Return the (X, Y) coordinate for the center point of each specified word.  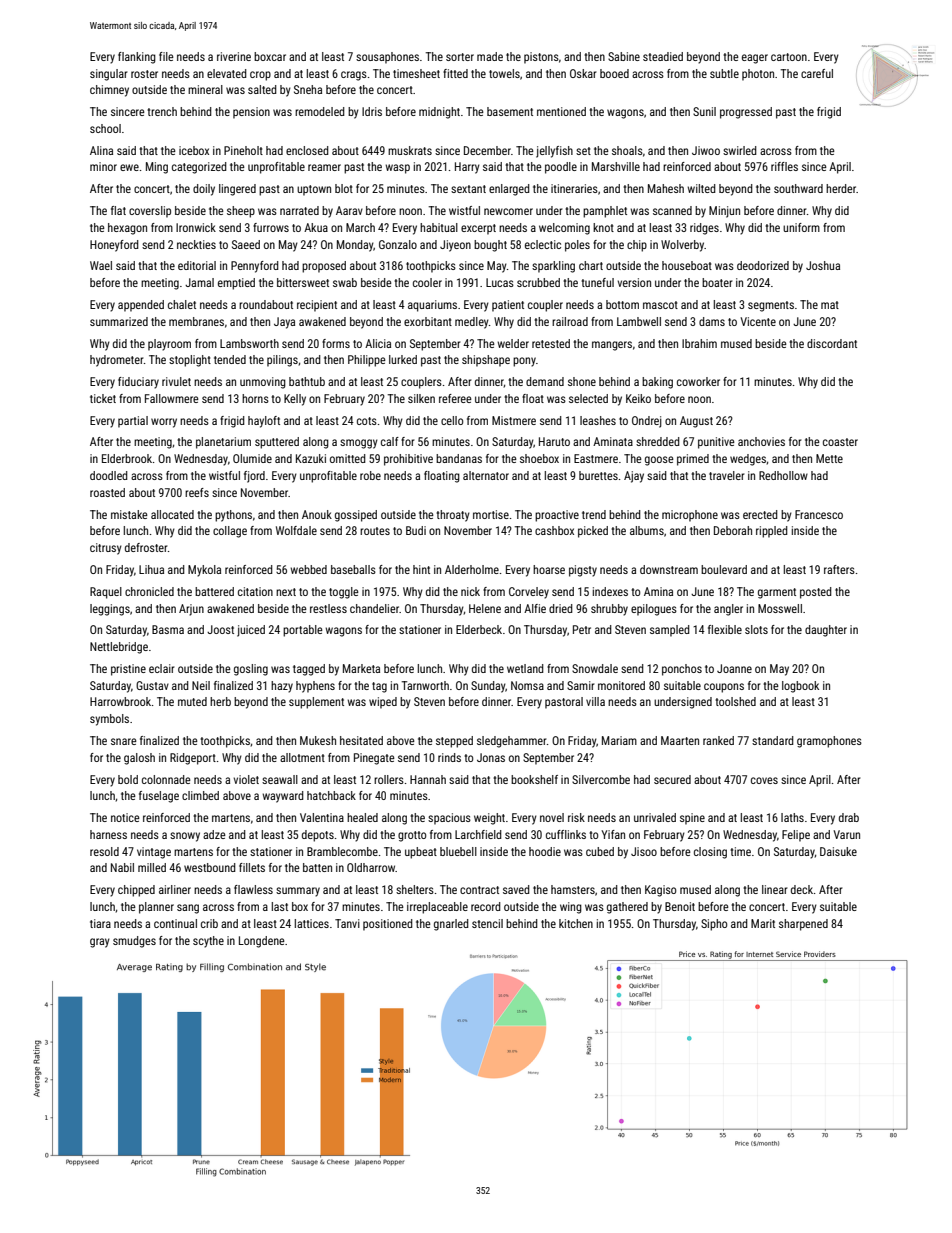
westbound (210, 867)
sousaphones (387, 58)
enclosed (307, 150)
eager (755, 59)
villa (595, 701)
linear (774, 889)
